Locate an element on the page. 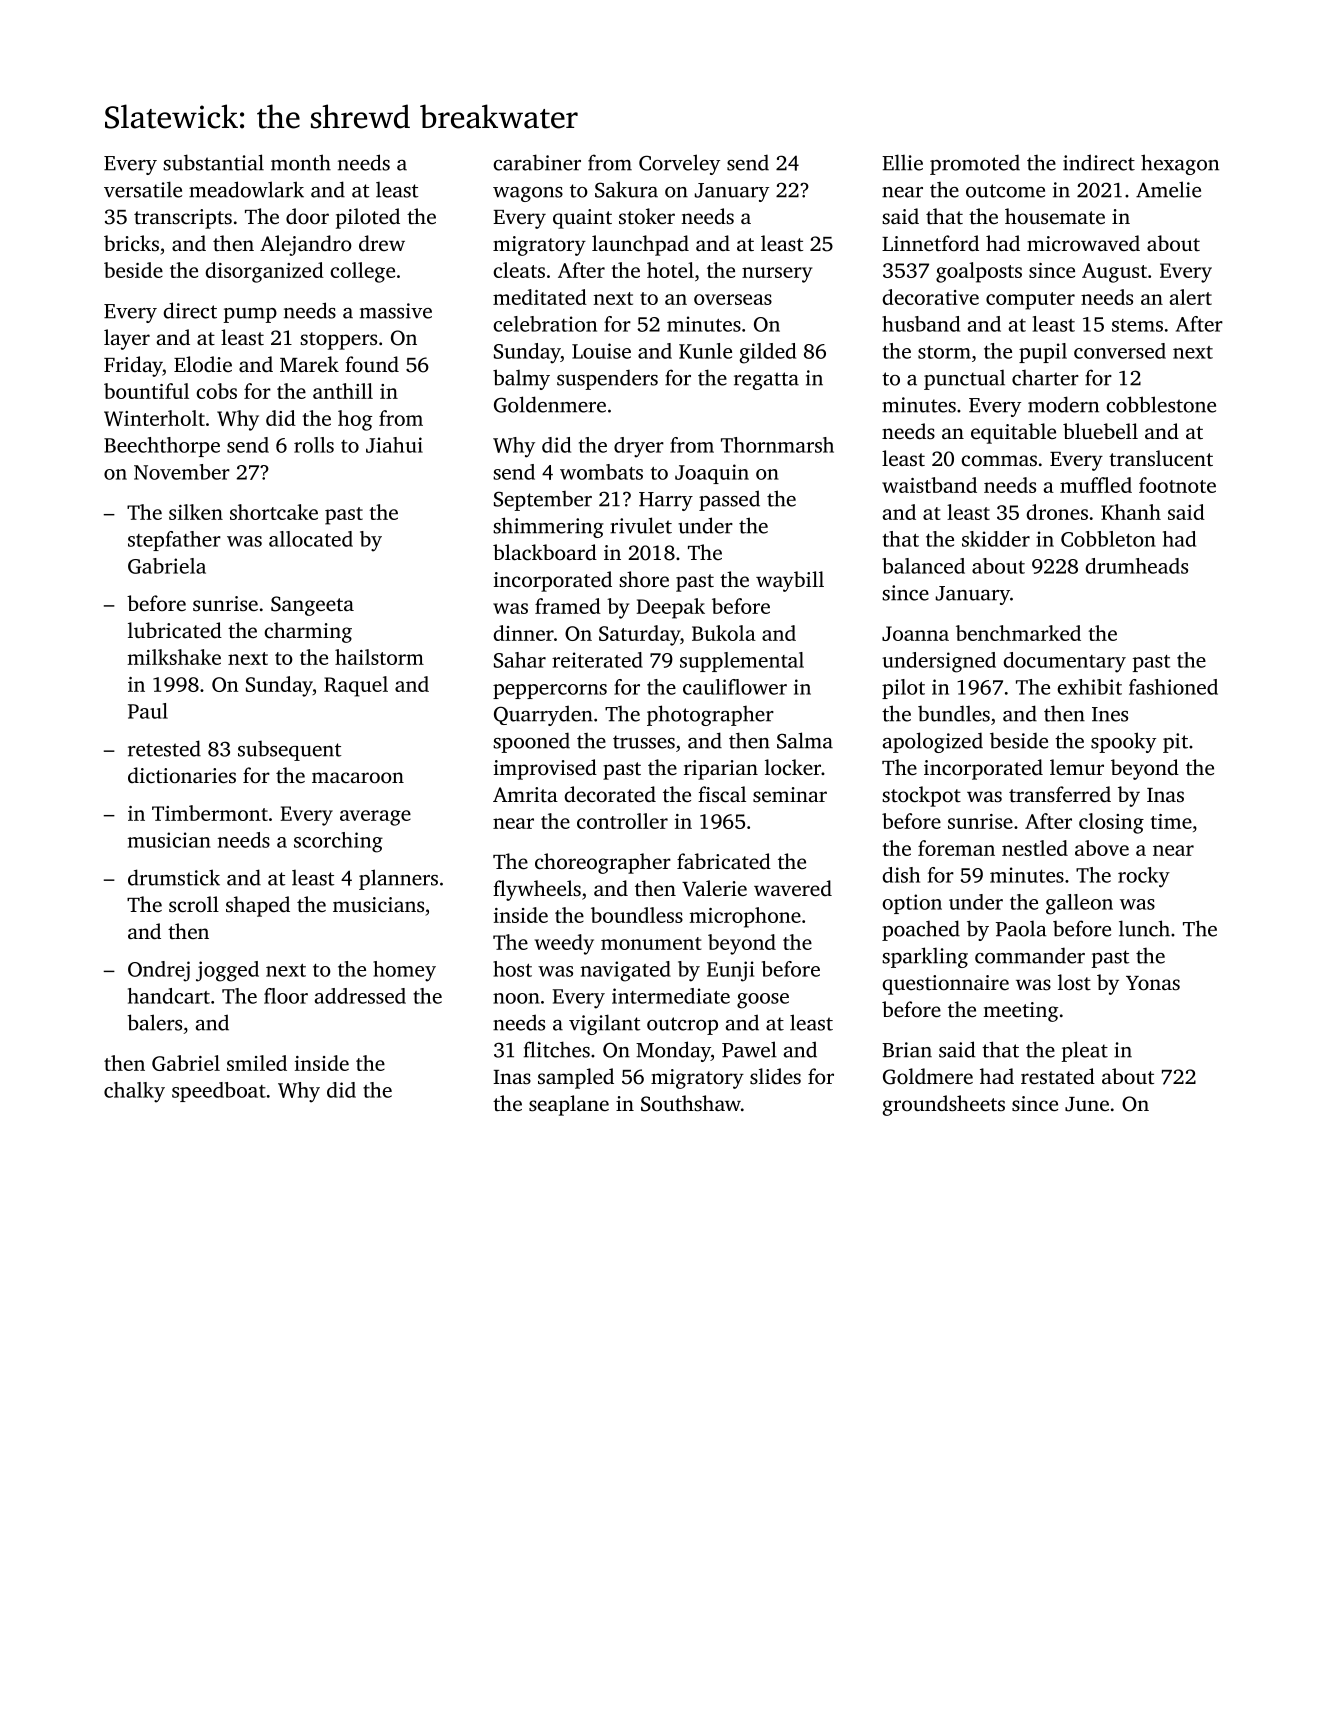 The image size is (1329, 1719). fashioned is located at coordinates (1173, 687).
